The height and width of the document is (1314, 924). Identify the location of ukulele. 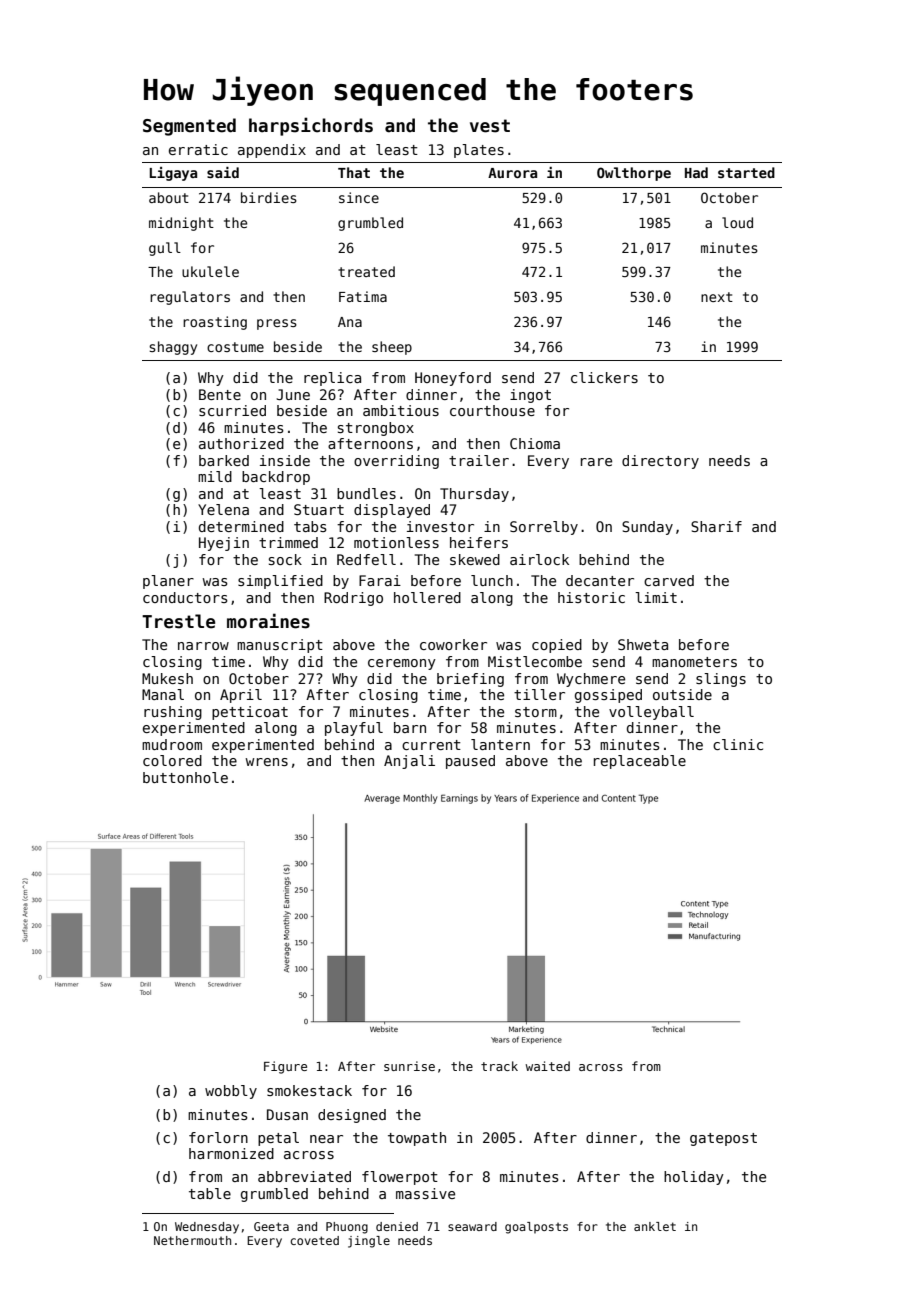
(210, 271).
